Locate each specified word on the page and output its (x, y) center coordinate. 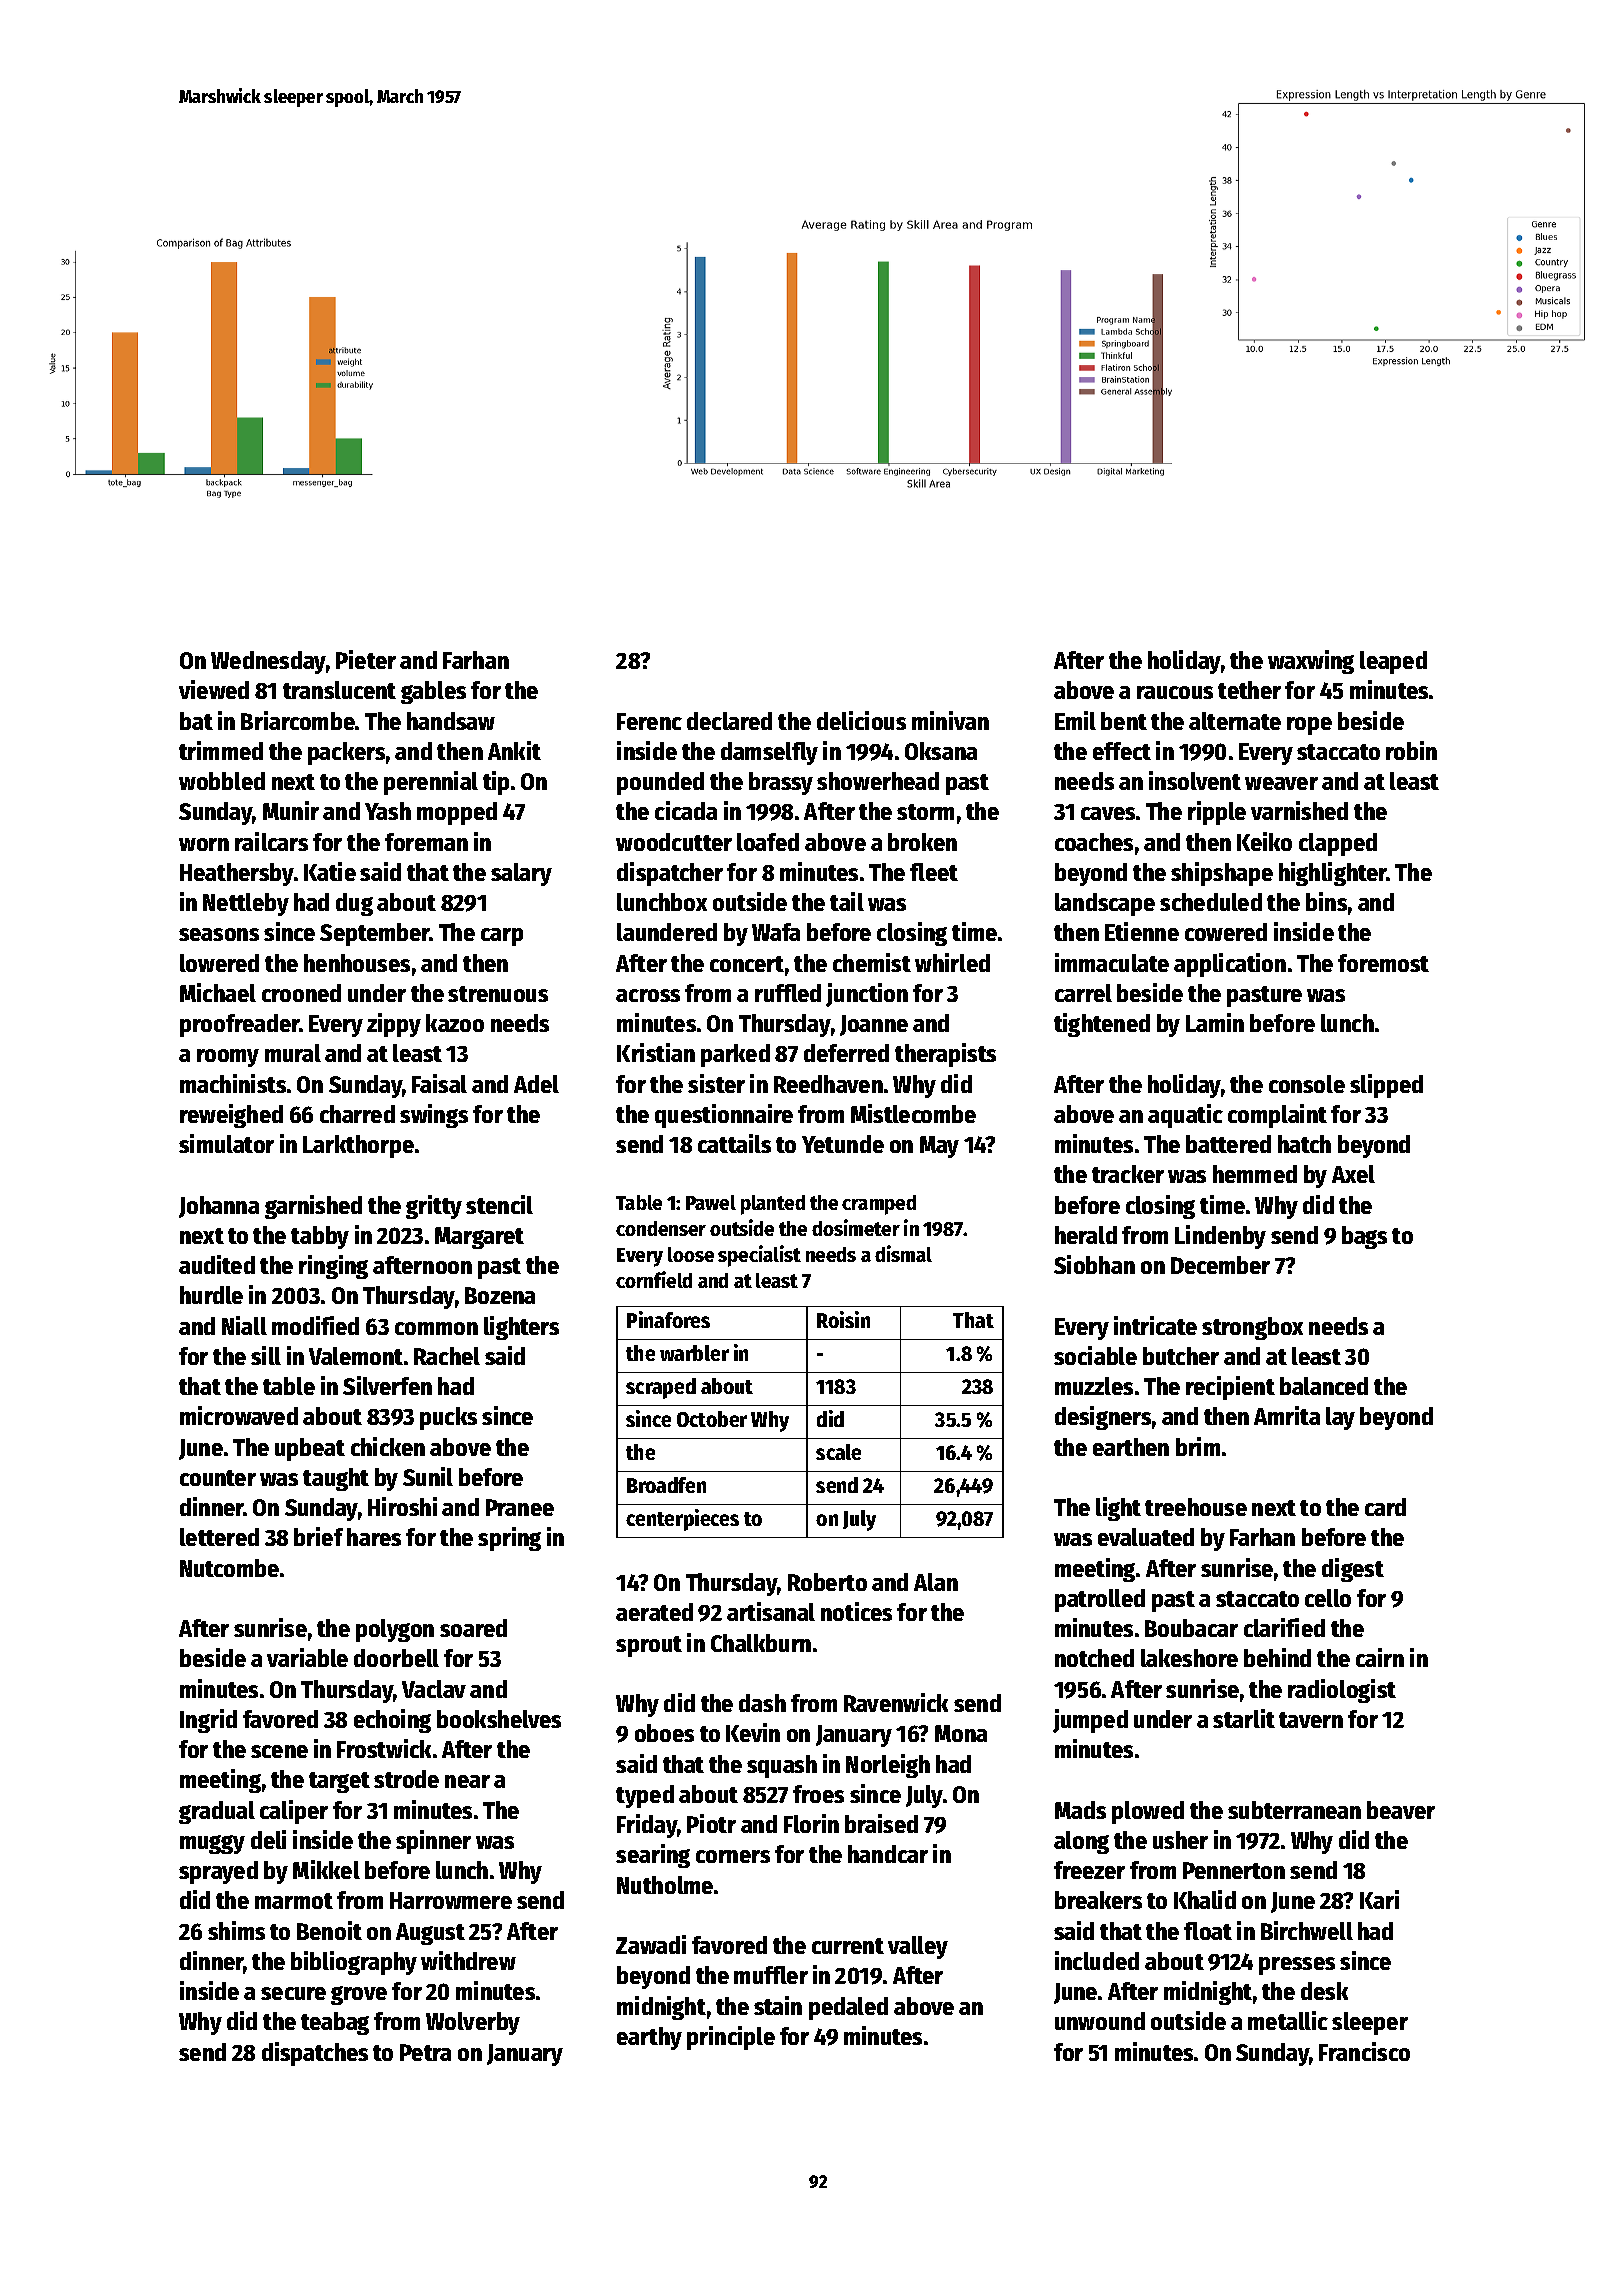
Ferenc (649, 721)
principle (731, 2038)
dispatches (315, 2054)
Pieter (366, 659)
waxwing (1311, 662)
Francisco (1364, 2051)
